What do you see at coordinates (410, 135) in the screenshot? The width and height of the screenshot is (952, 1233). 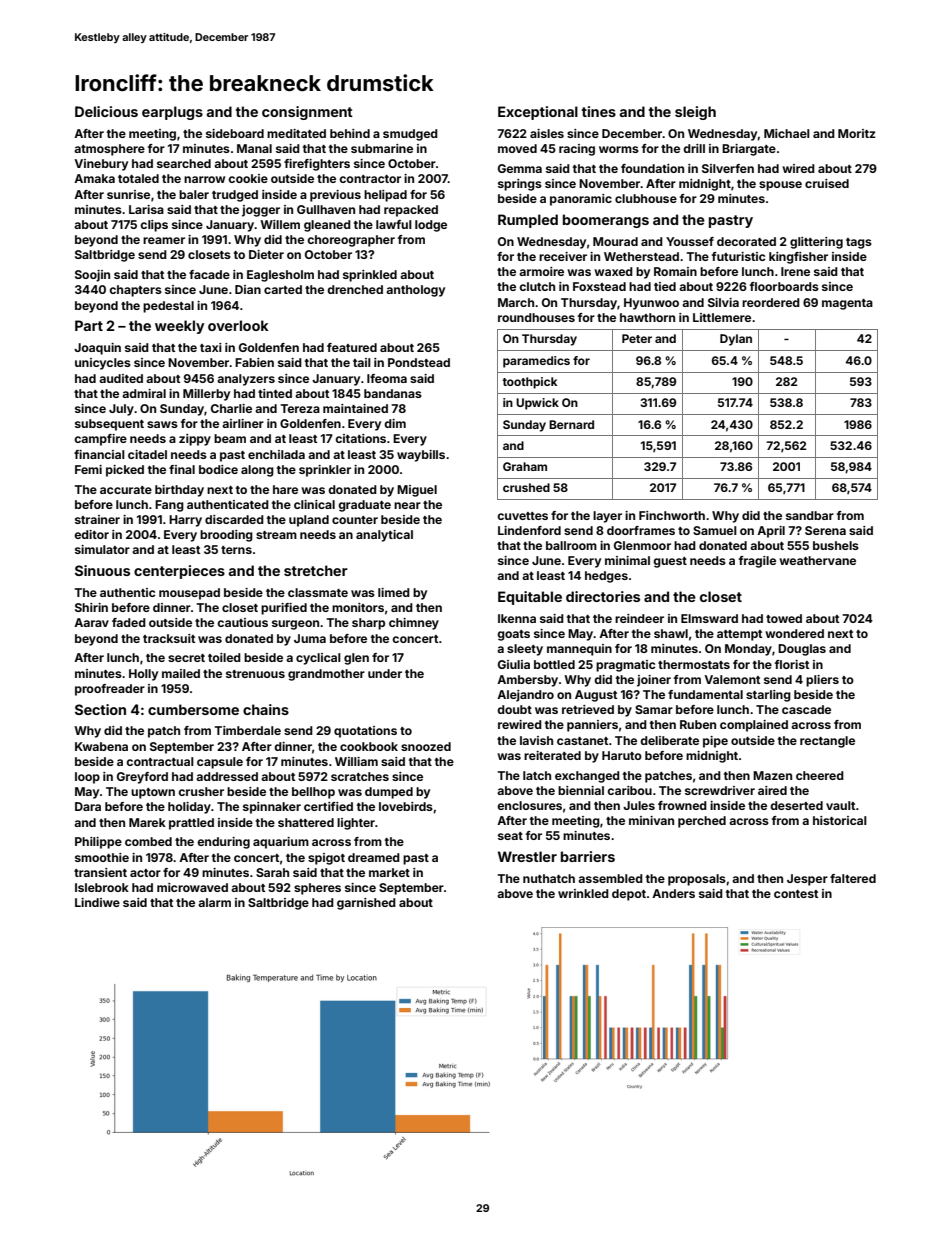 I see `smudged` at bounding box center [410, 135].
